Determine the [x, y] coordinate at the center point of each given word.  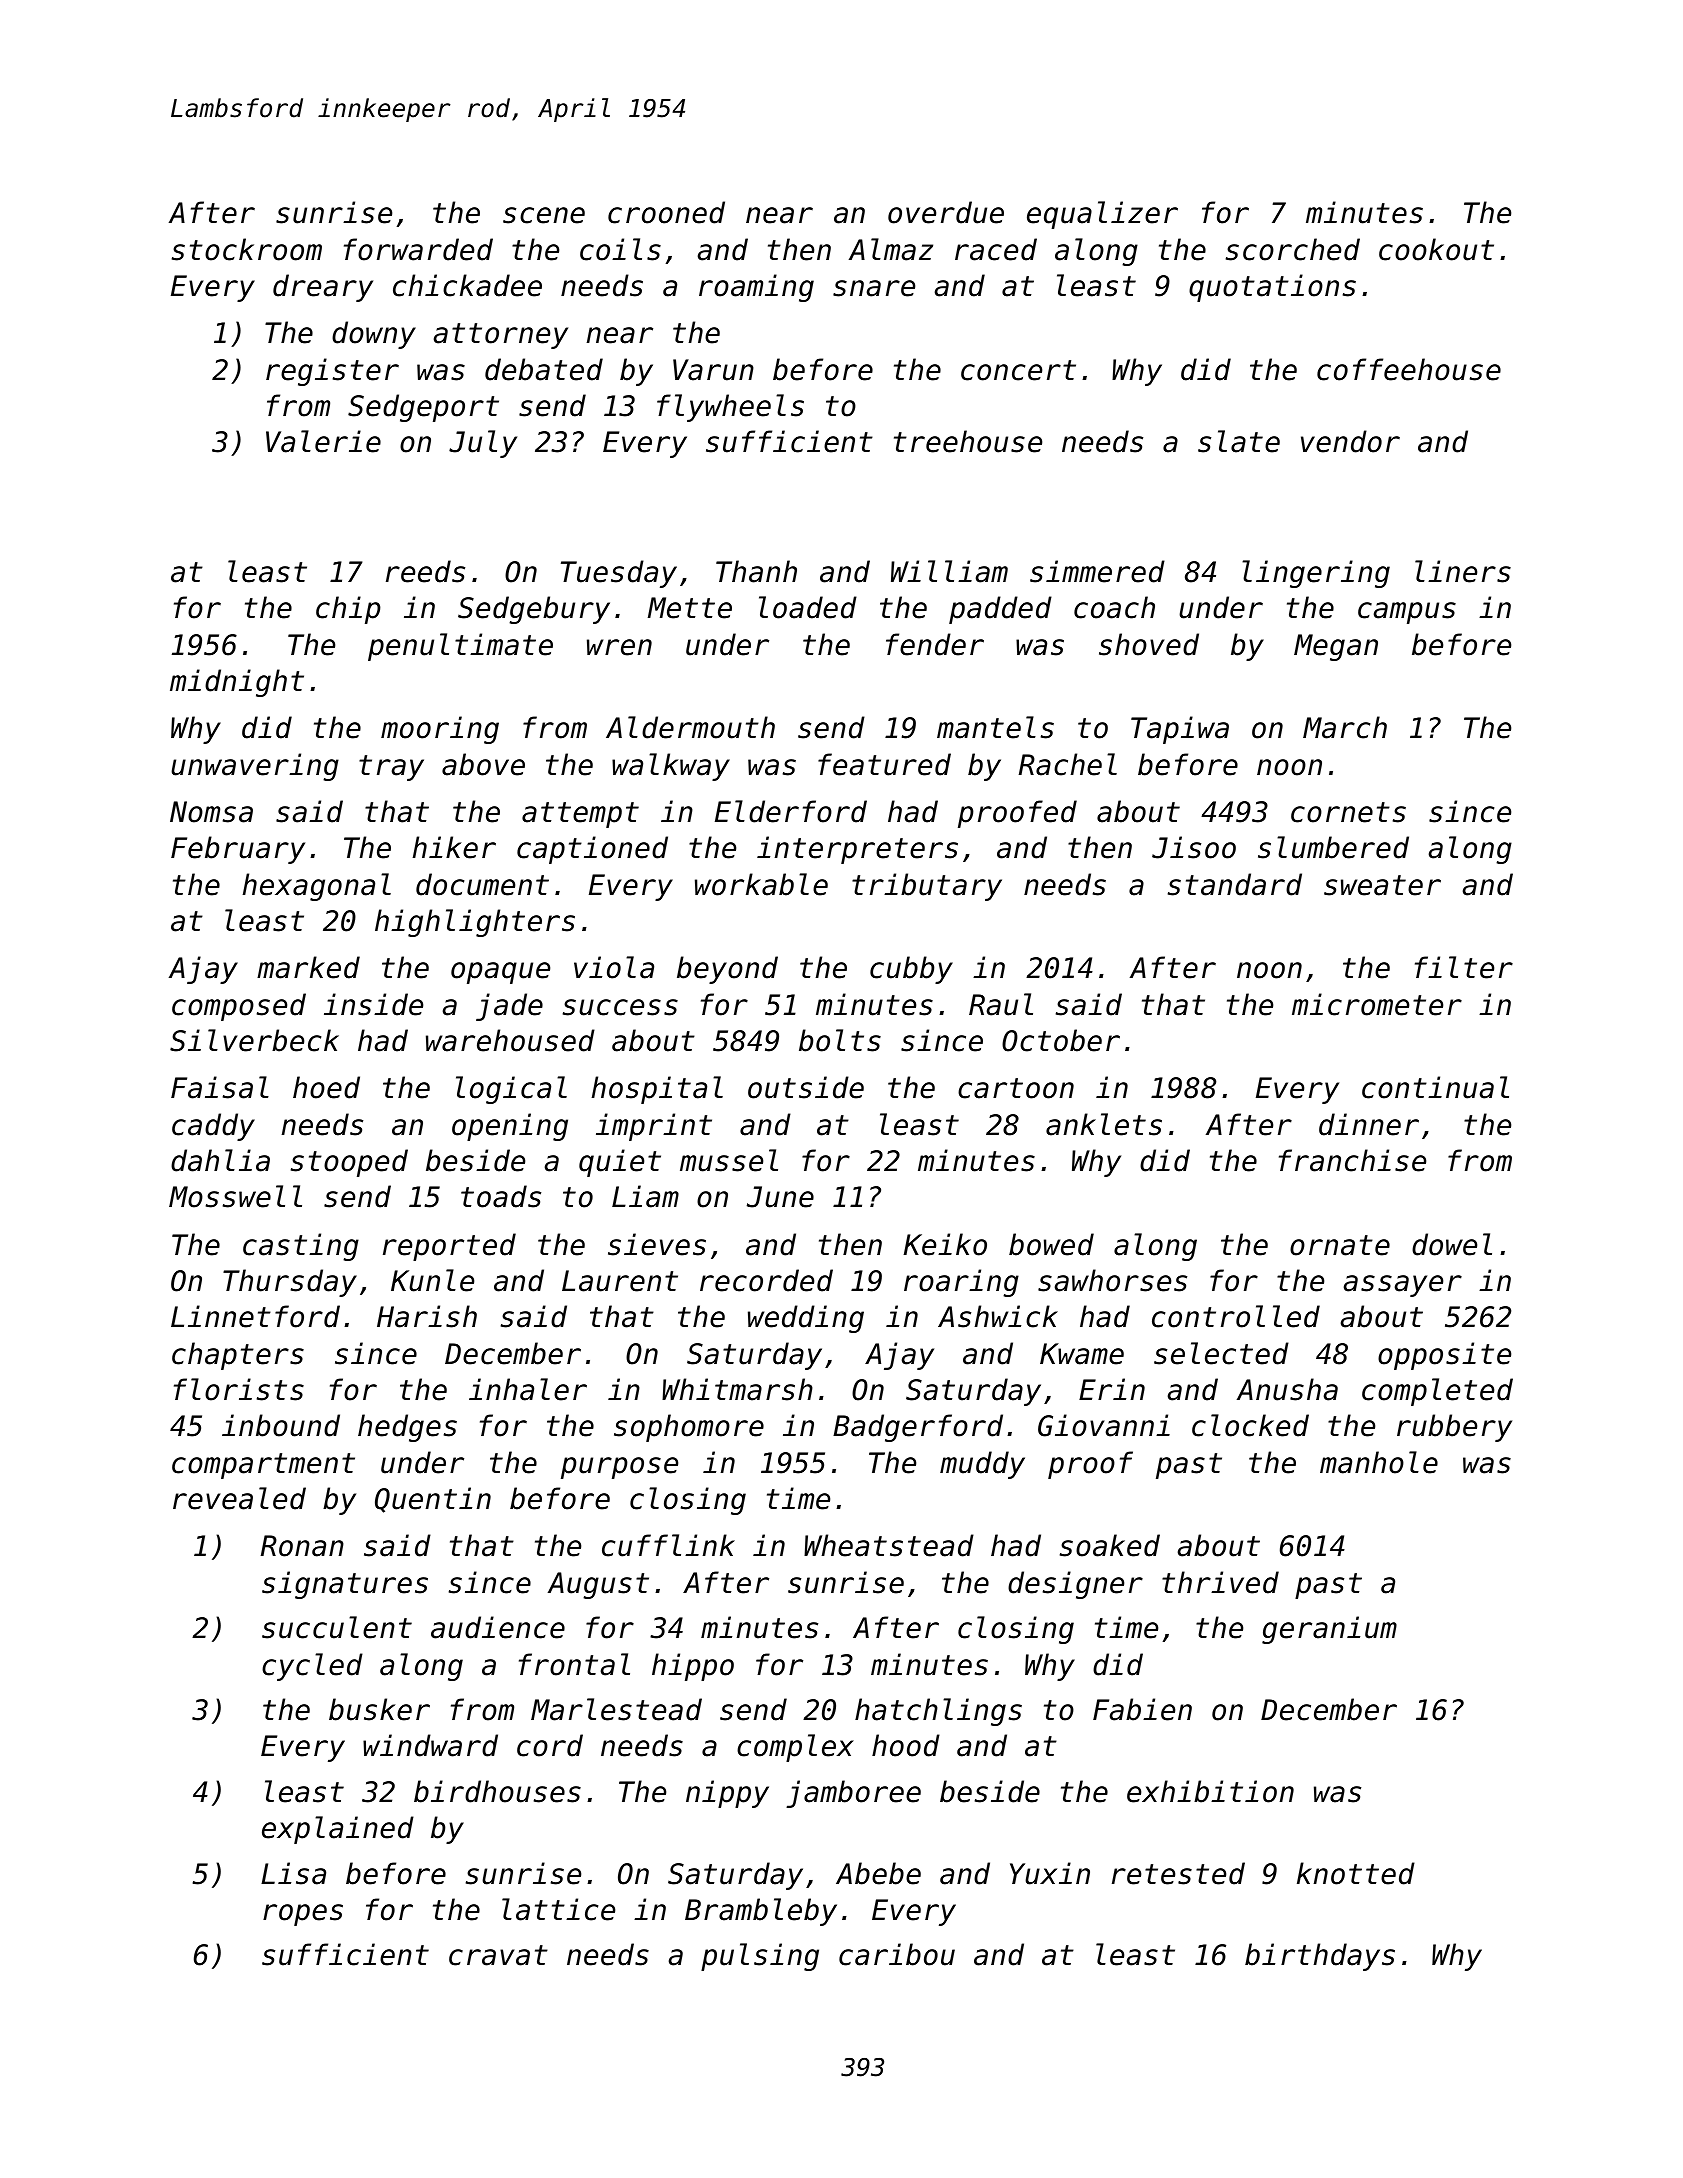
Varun [713, 370]
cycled [312, 1667]
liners [1463, 571]
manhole [1379, 1462]
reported [449, 1247]
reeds [425, 571]
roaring [961, 1283]
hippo [693, 1667]
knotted [1356, 1873]
